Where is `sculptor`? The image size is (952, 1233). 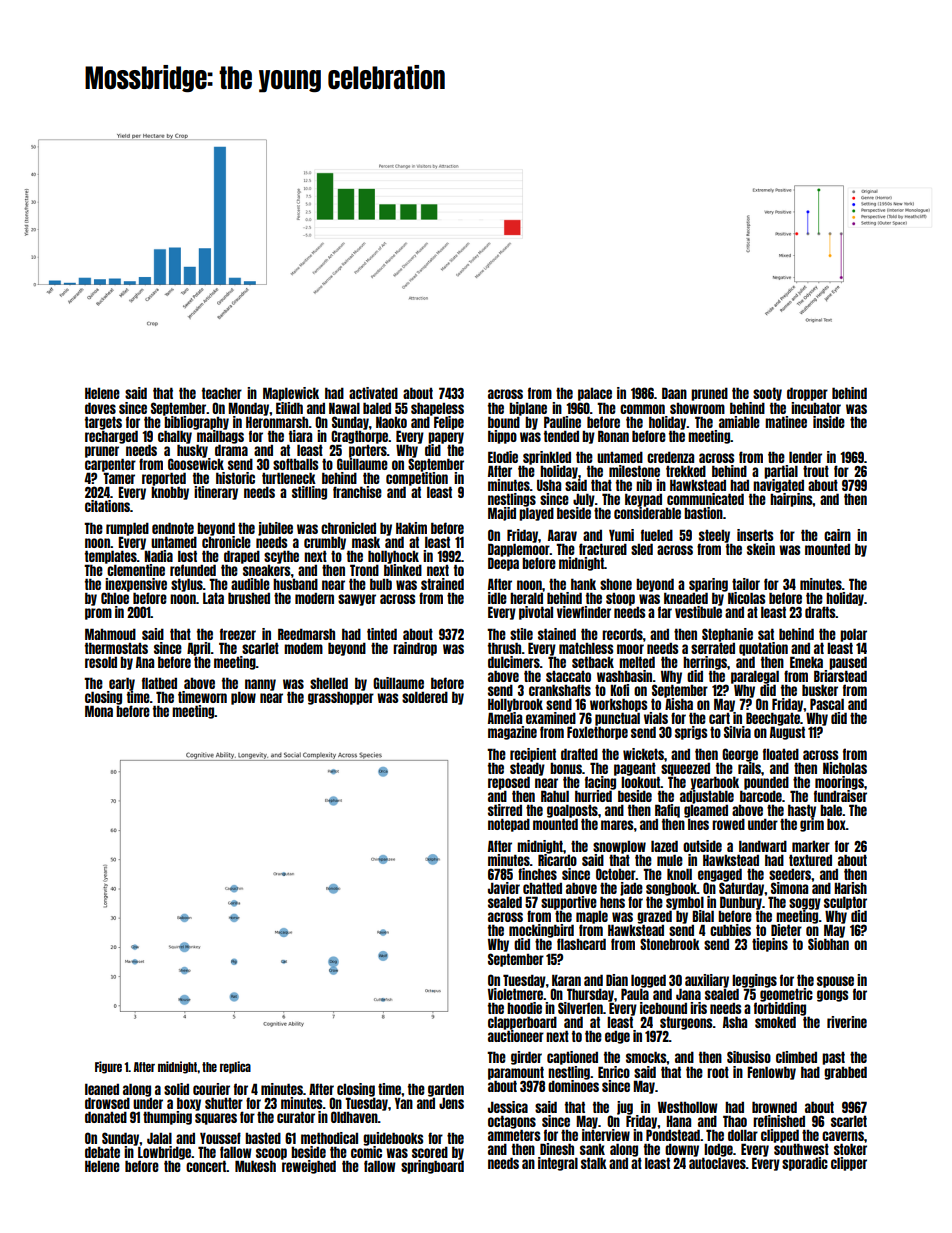
sculptor is located at coordinates (845, 903).
